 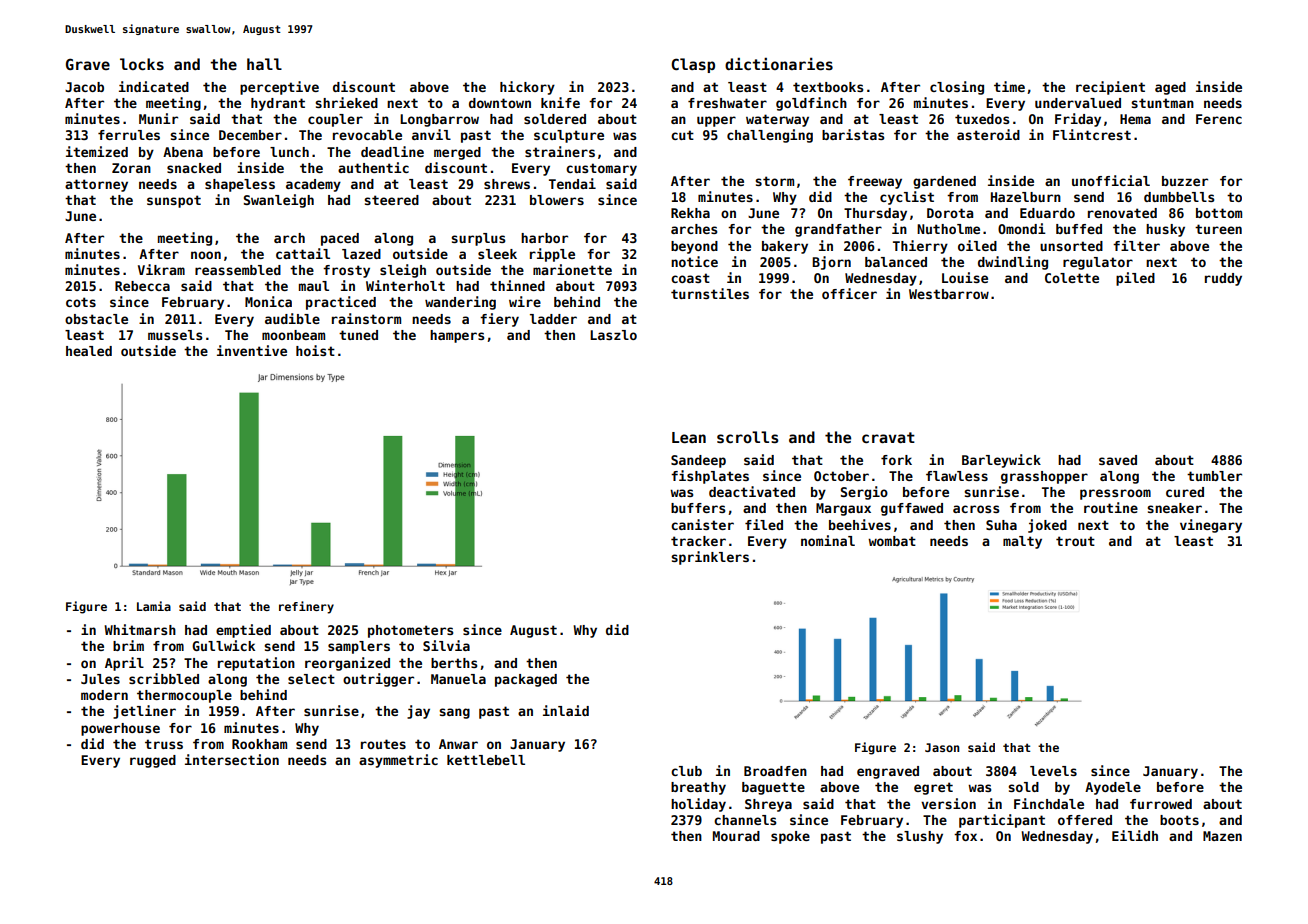 What do you see at coordinates (942, 747) in the document?
I see `Jason` at bounding box center [942, 747].
